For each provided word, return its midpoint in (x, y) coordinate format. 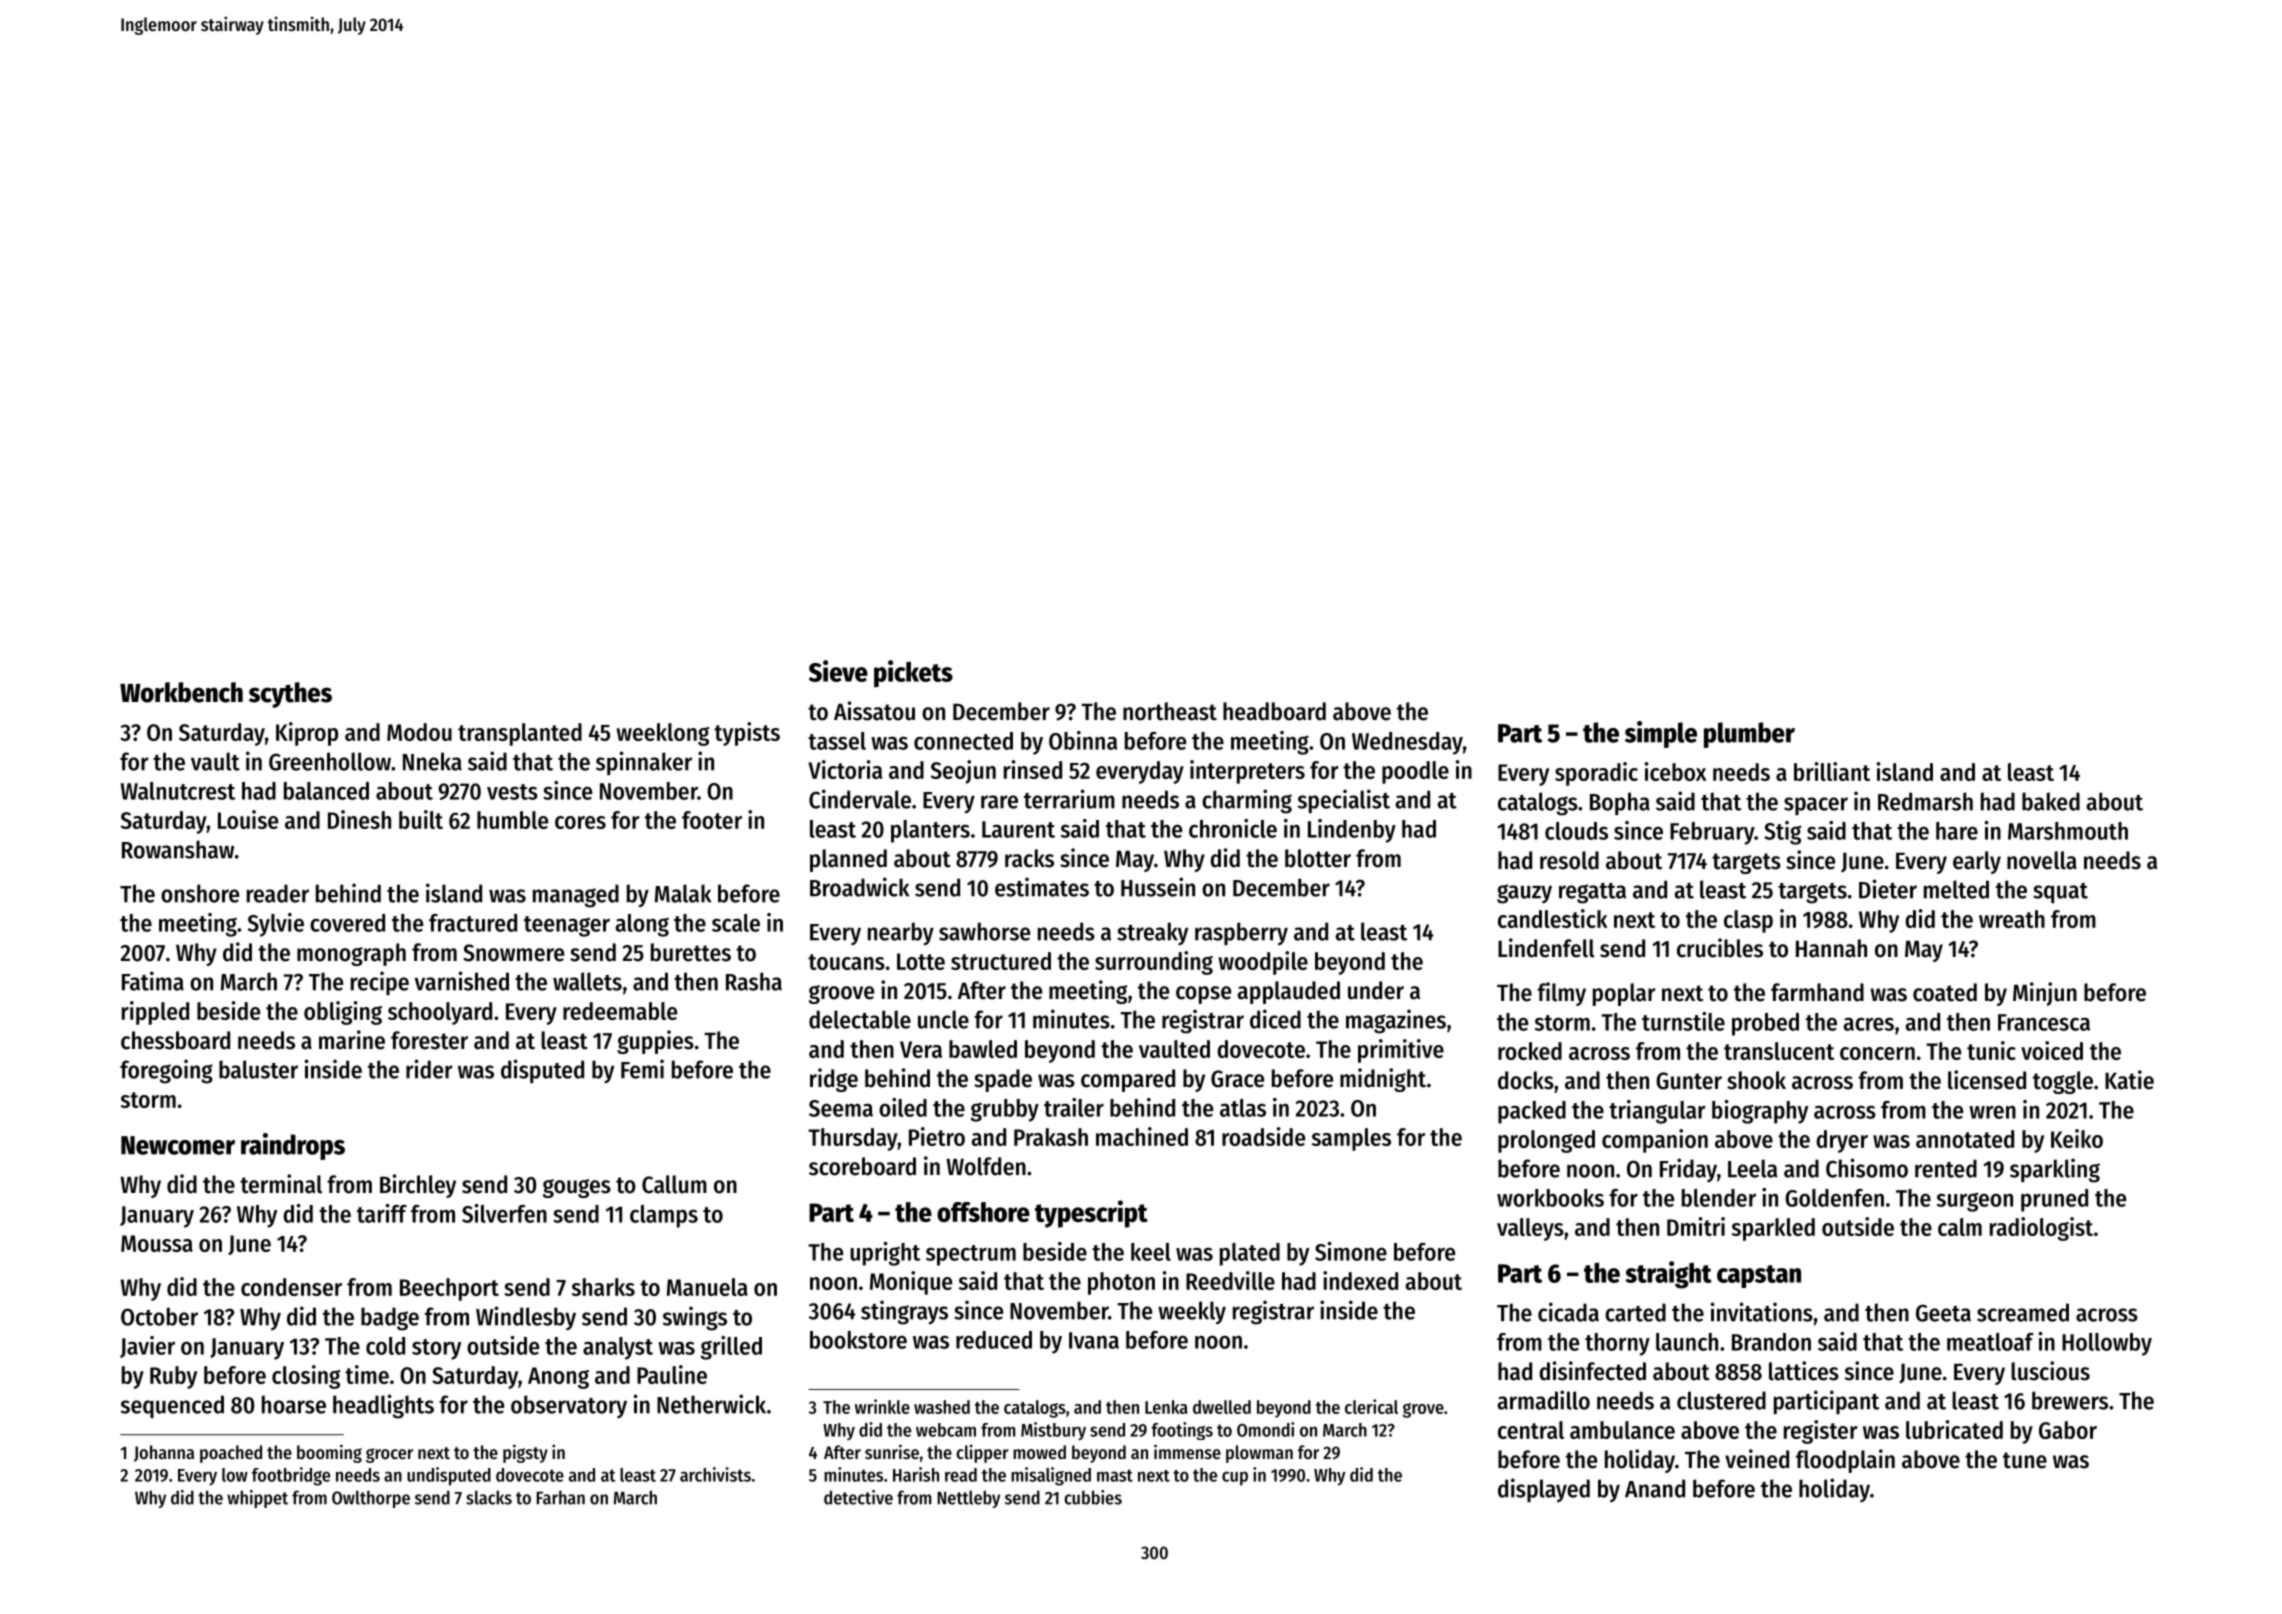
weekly (1192, 1312)
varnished (461, 981)
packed (1532, 1112)
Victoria (845, 769)
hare (1957, 831)
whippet (257, 1499)
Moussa (157, 1243)
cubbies (1093, 1497)
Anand (1655, 1488)
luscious (2050, 1371)
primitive (1401, 1051)
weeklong (663, 734)
